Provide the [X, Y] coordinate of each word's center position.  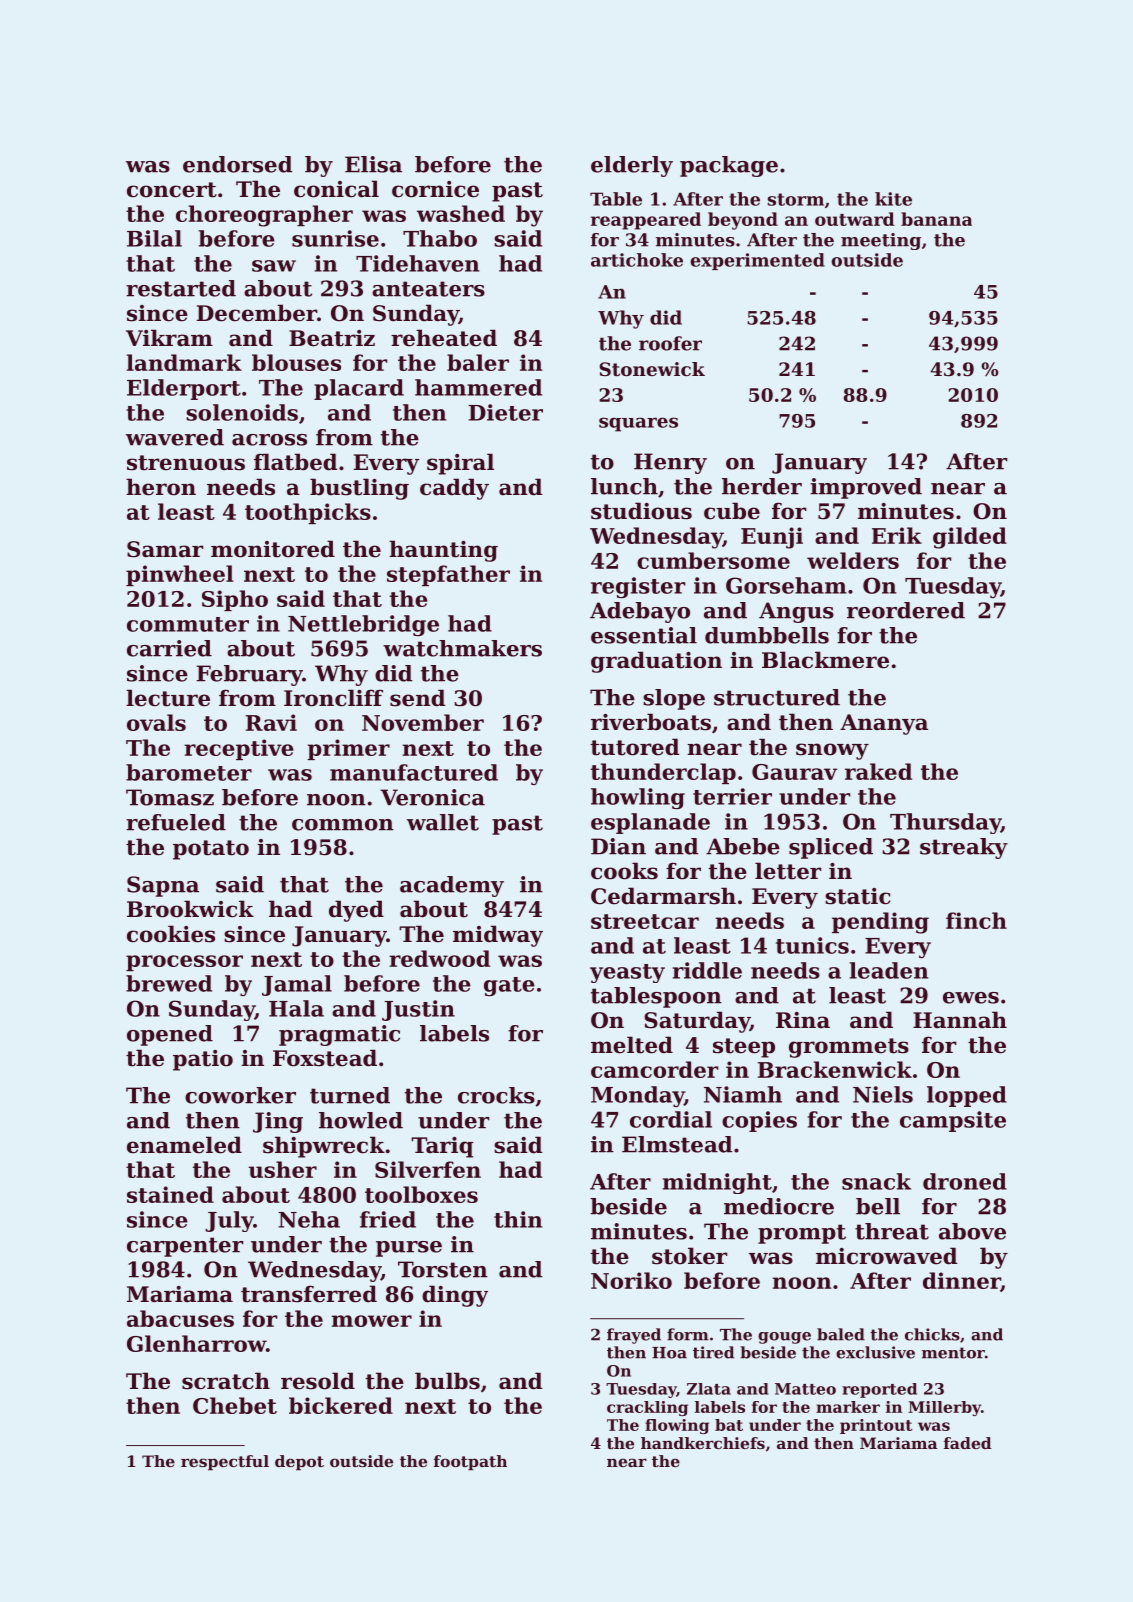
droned [965, 1181]
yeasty [627, 973]
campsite [953, 1121]
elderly [632, 166]
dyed [356, 911]
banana [936, 219]
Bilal [154, 238]
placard [359, 389]
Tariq [442, 1147]
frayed [634, 1336]
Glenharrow [196, 1343]
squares [638, 424]
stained [170, 1194]
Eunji [772, 538]
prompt [802, 1234]
